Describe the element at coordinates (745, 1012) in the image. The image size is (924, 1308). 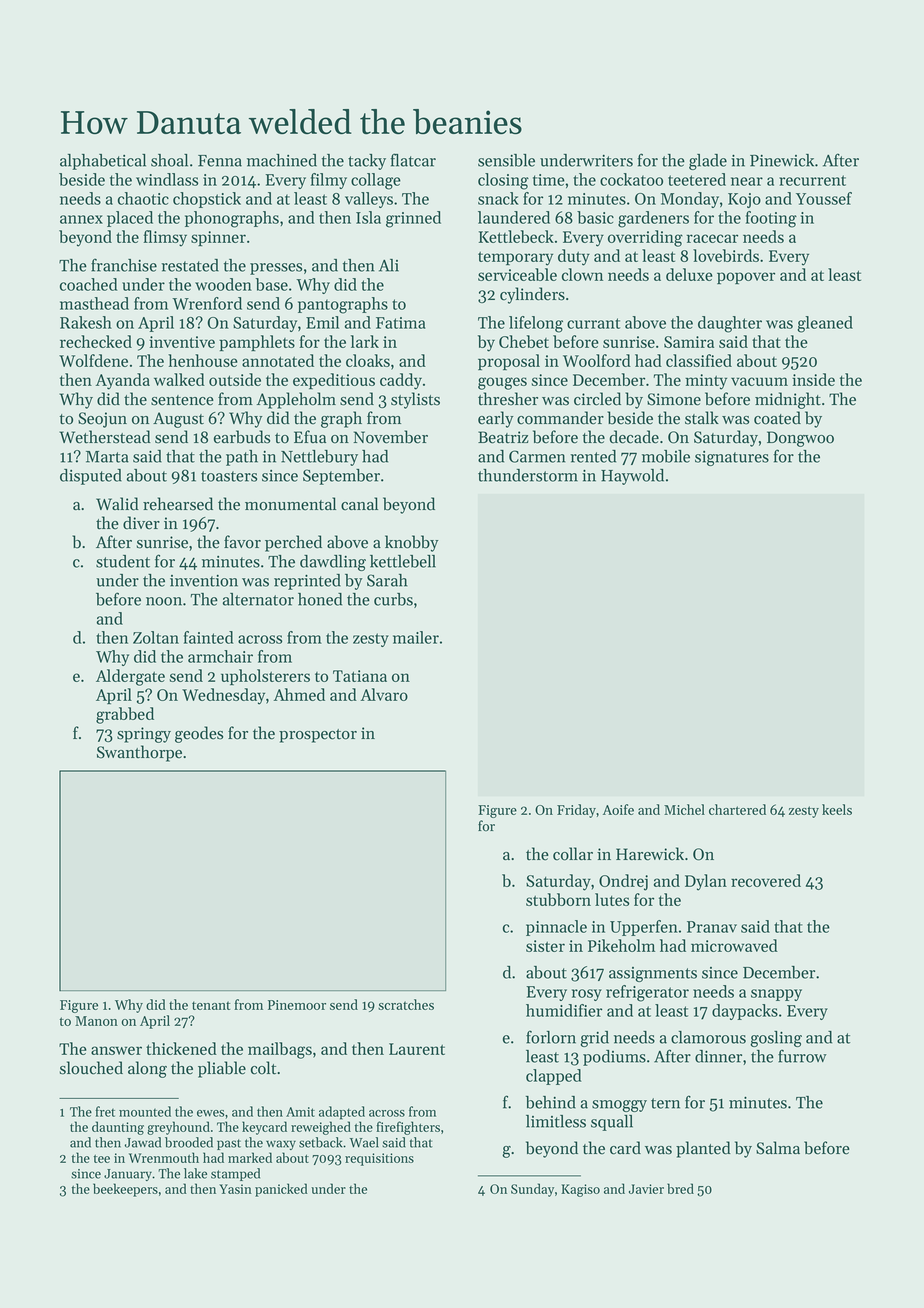
I see `daypacks` at that location.
